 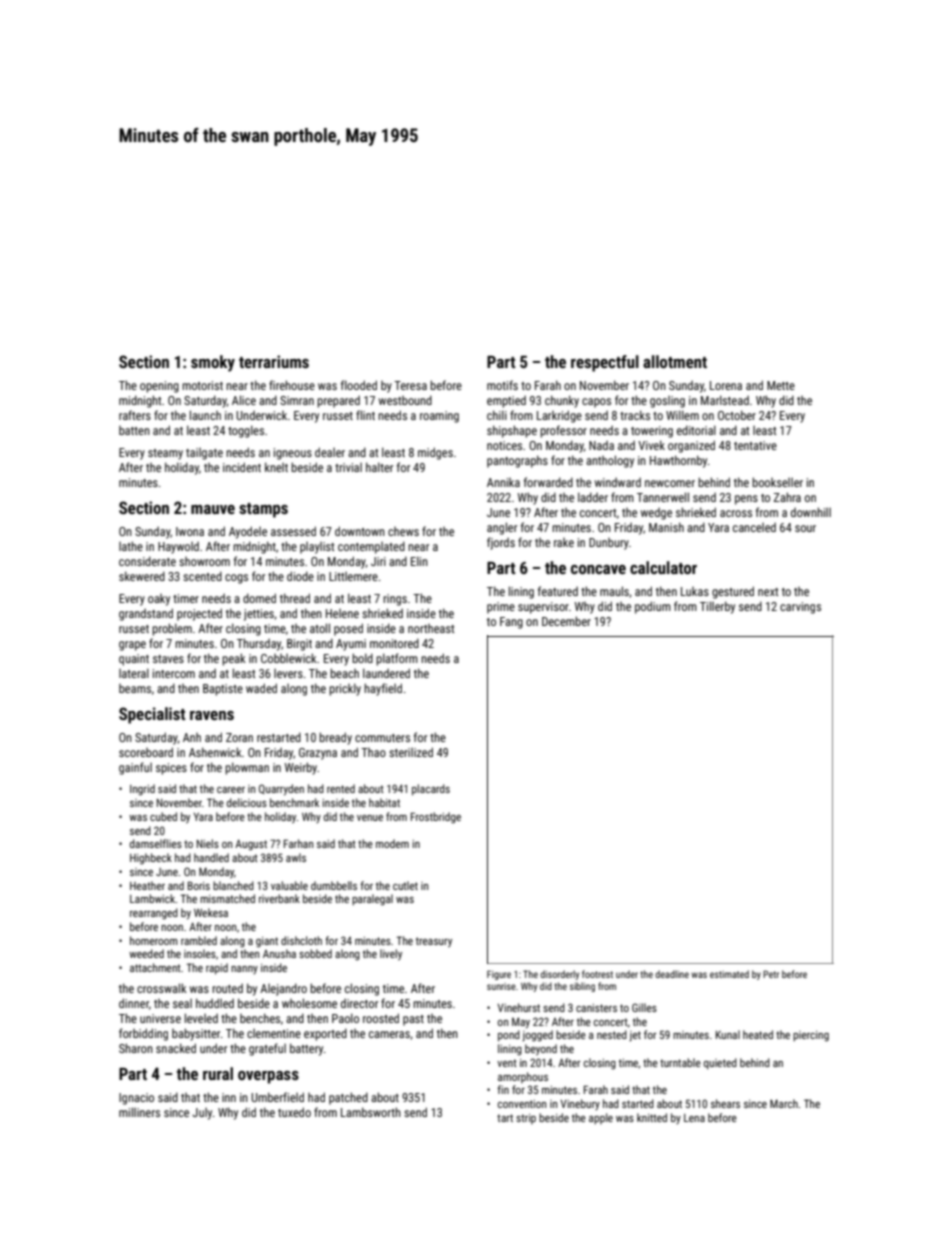 What do you see at coordinates (294, 1112) in the screenshot?
I see `tuxedo` at bounding box center [294, 1112].
